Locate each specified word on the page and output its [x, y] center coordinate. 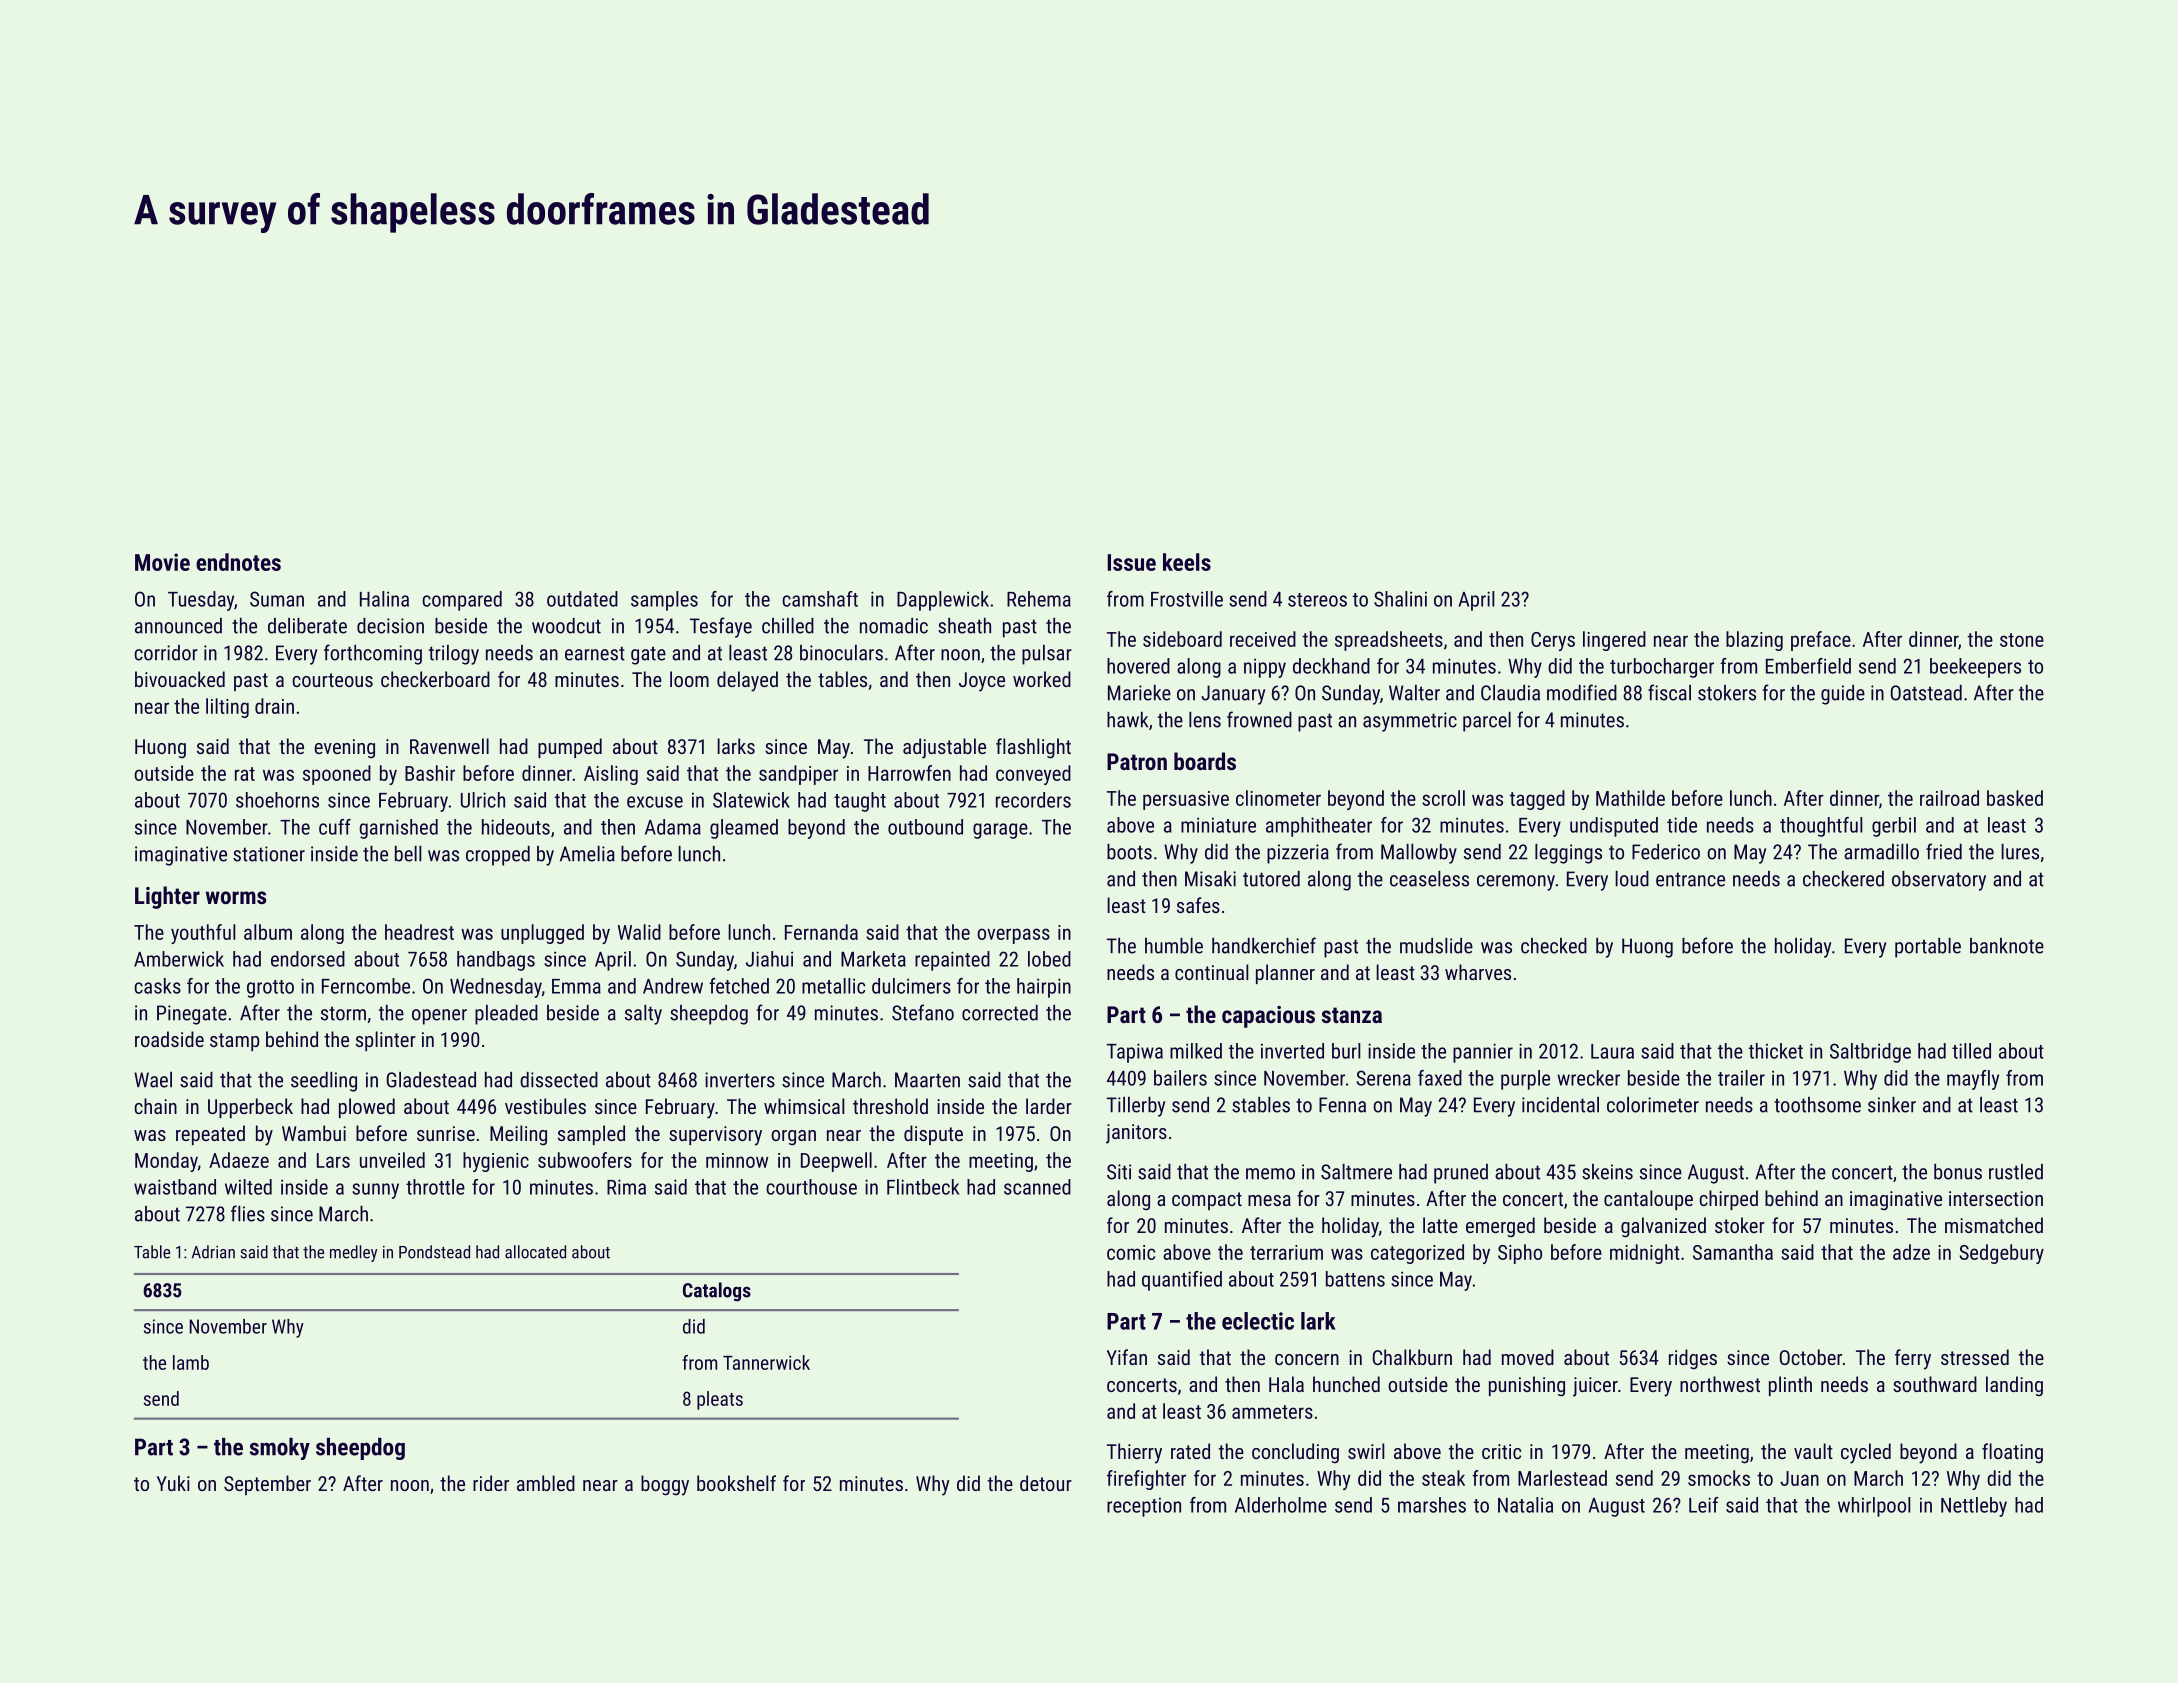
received [1263, 639]
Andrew [673, 986]
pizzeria [1298, 854]
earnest [595, 653]
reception [1144, 1507]
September [267, 1485]
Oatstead [1926, 693]
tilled [1971, 1051]
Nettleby [1974, 1507]
